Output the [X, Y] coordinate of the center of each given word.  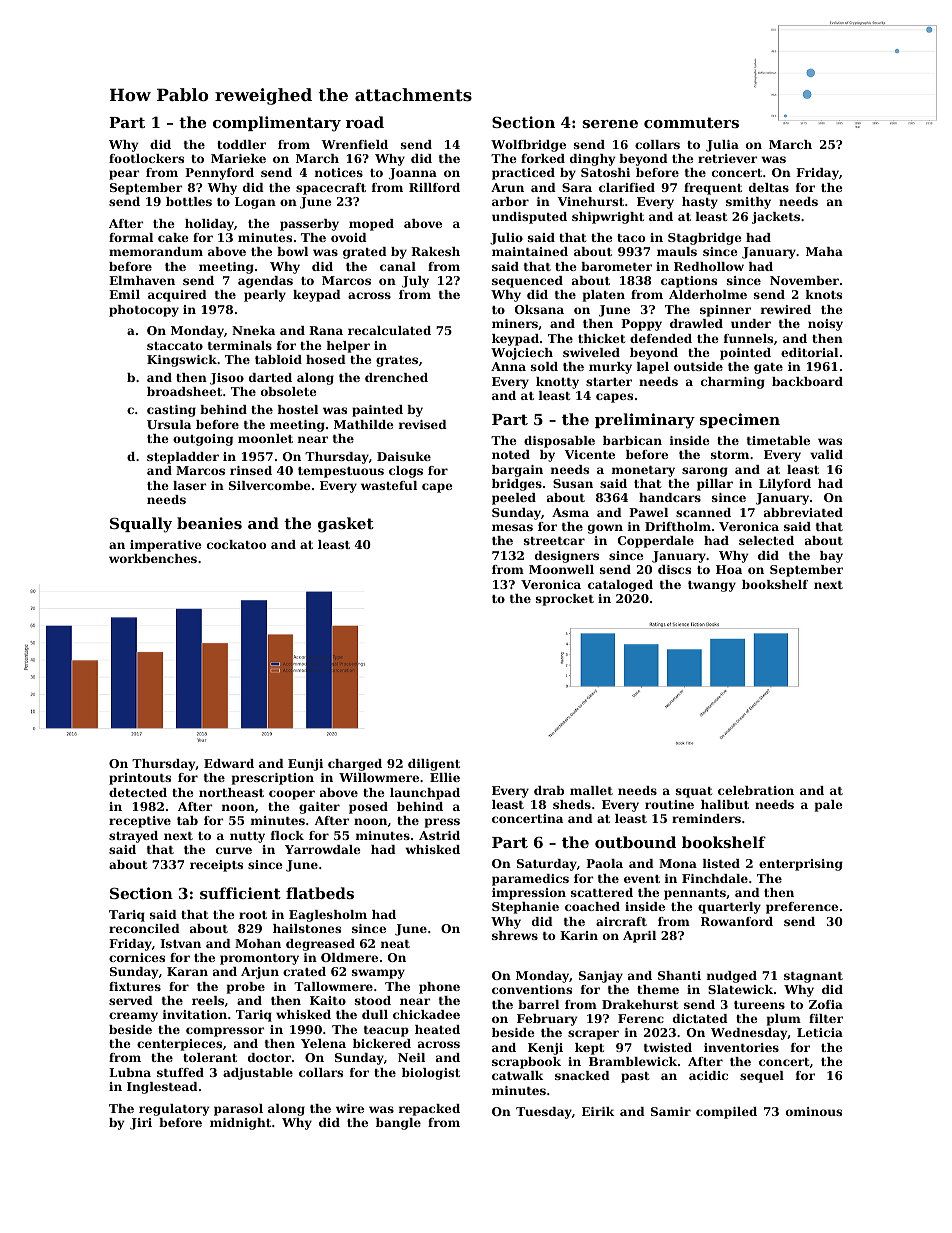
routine [669, 804]
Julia [722, 146]
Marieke [238, 158]
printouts [140, 779]
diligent [434, 765]
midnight [240, 1124]
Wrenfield [354, 144]
